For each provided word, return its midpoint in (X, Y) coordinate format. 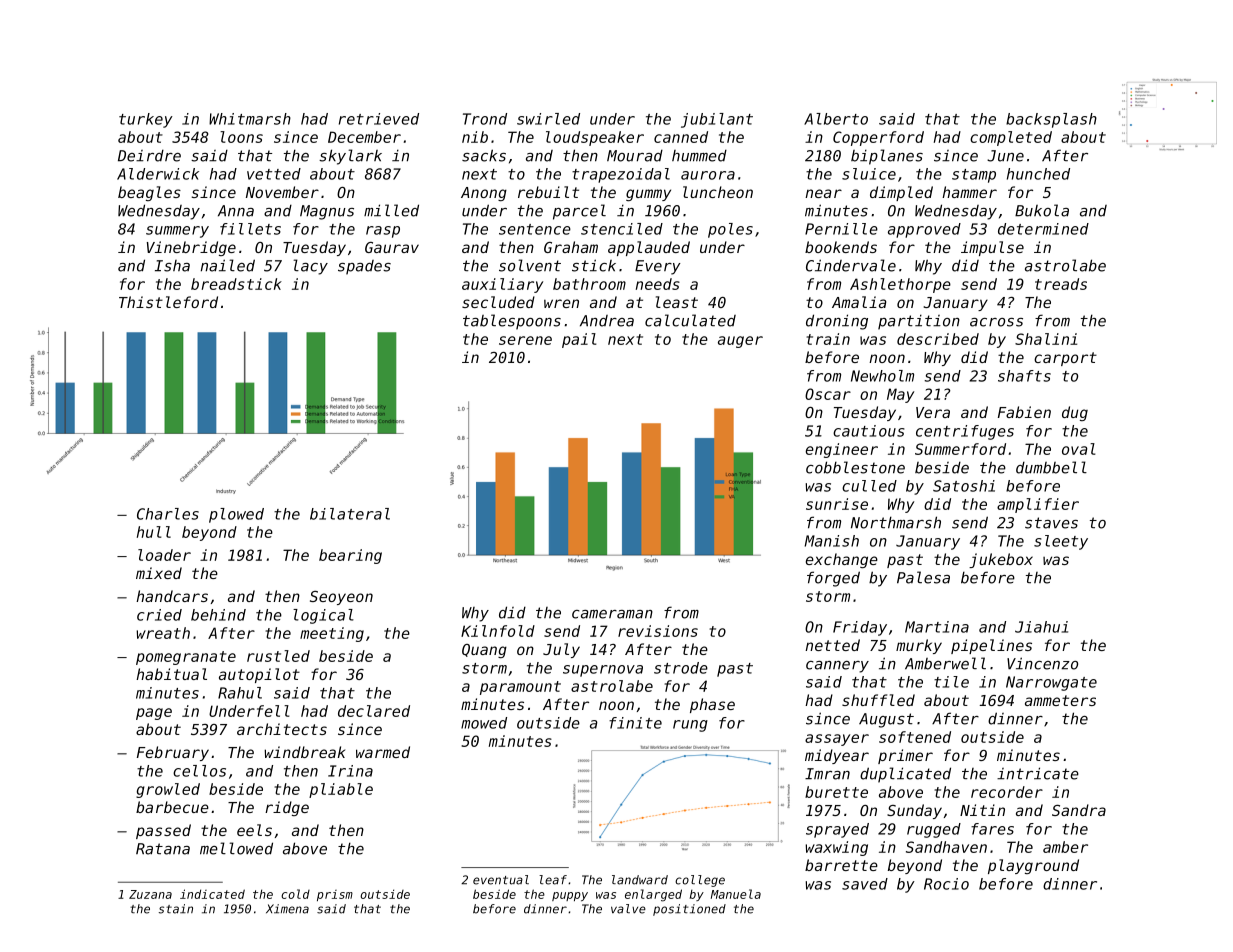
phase (712, 705)
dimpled (901, 193)
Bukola (1042, 210)
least (677, 302)
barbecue (172, 807)
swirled (548, 119)
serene (525, 340)
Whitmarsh (250, 119)
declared (374, 711)
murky (919, 646)
